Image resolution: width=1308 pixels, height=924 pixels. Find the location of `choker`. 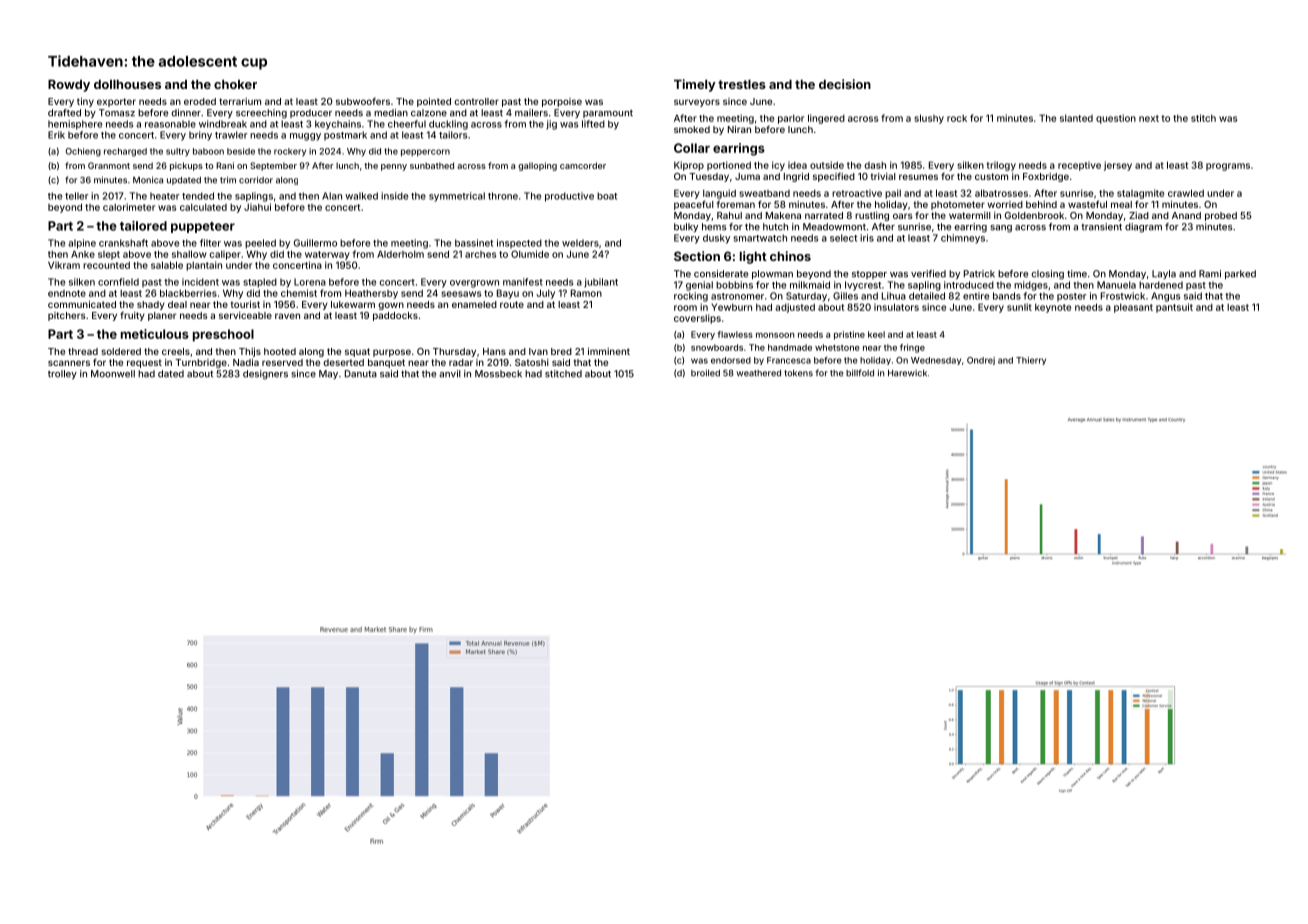

choker is located at coordinates (235, 84).
